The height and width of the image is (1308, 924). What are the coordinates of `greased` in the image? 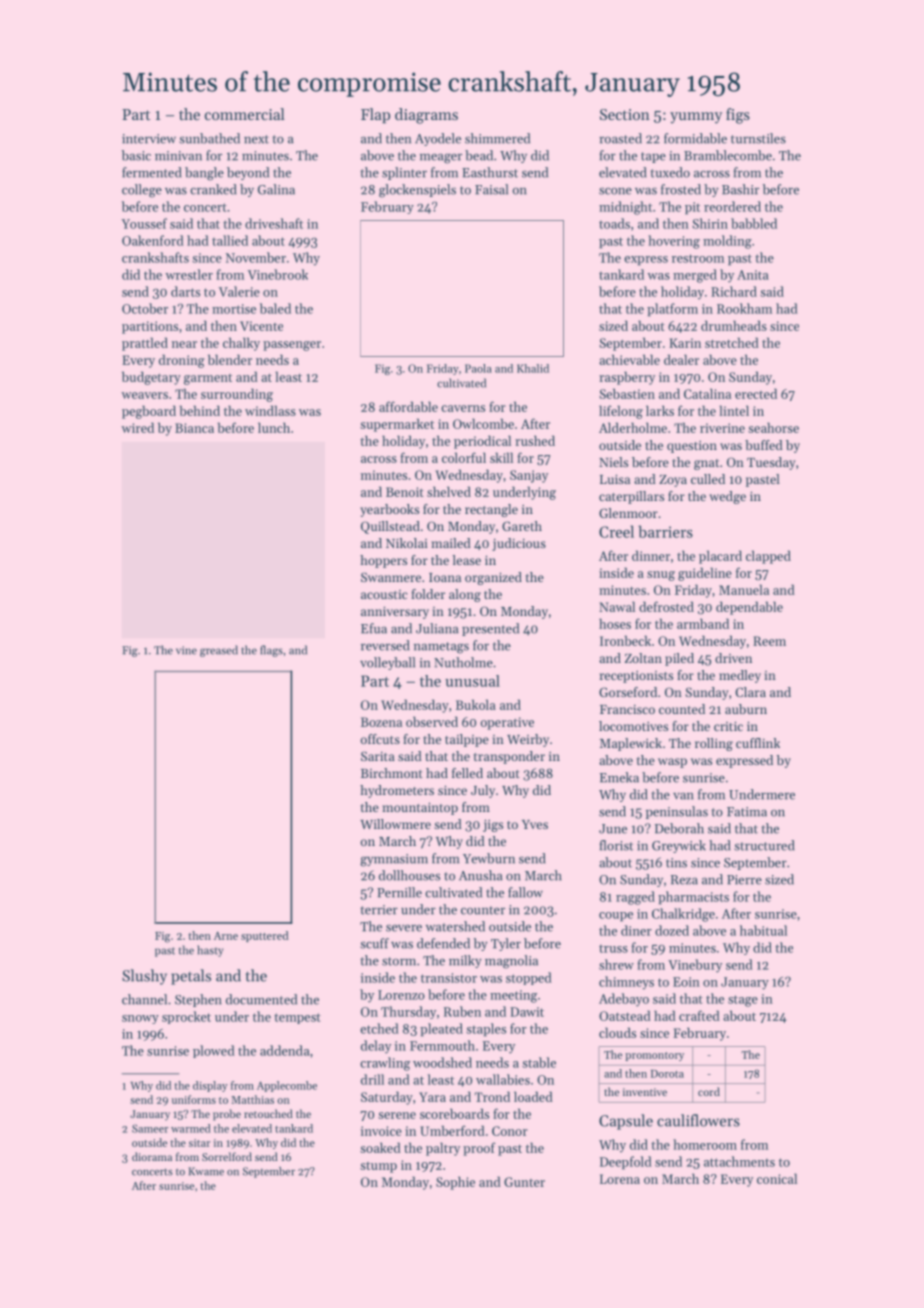 It's located at (219, 651).
